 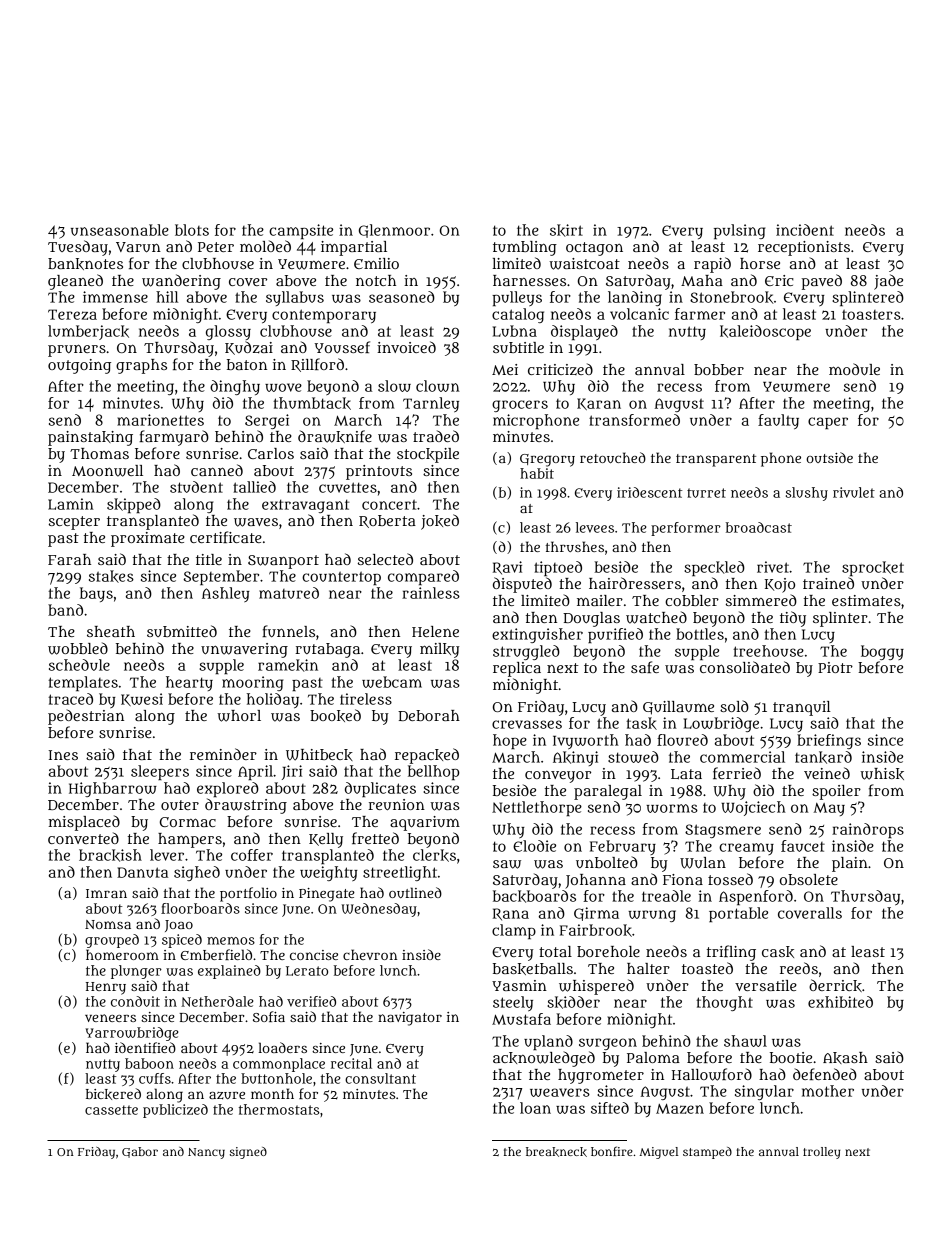 I want to click on replica, so click(x=517, y=669).
